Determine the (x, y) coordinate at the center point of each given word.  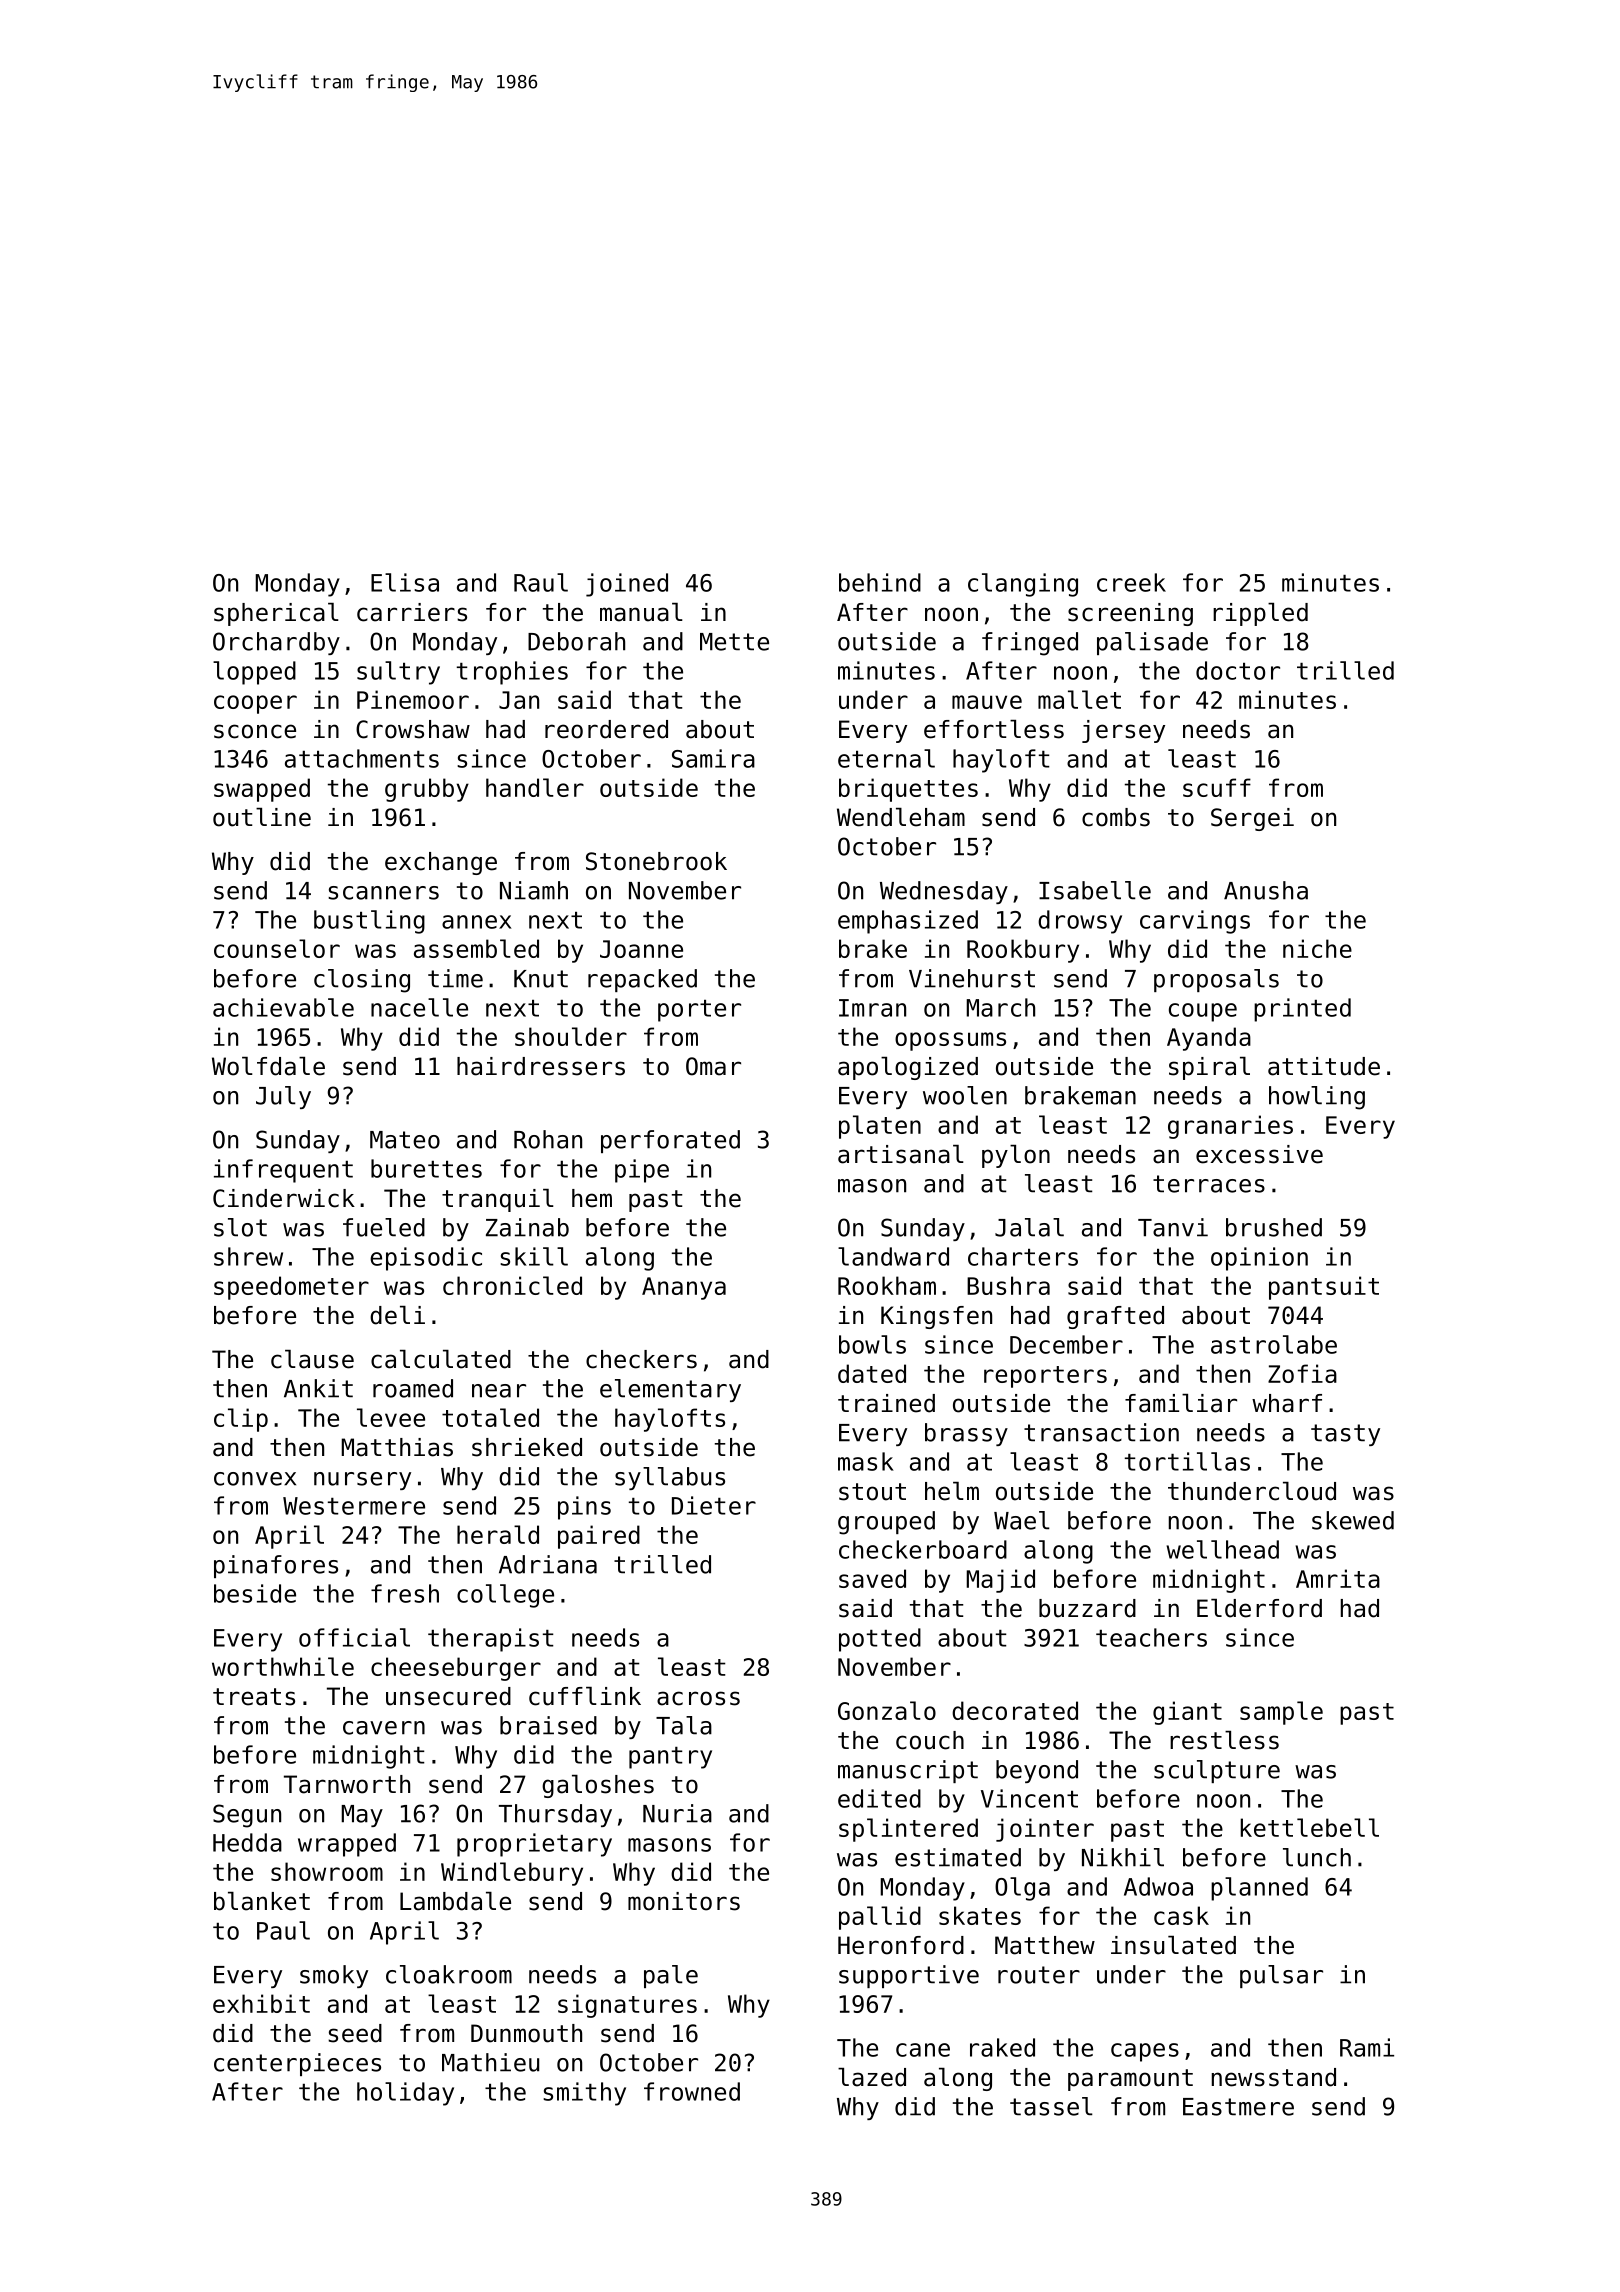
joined (627, 585)
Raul (541, 582)
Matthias (397, 1447)
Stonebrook (656, 861)
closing (362, 981)
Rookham (887, 1285)
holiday (405, 2094)
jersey (1123, 731)
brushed (1274, 1227)
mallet (1079, 699)
